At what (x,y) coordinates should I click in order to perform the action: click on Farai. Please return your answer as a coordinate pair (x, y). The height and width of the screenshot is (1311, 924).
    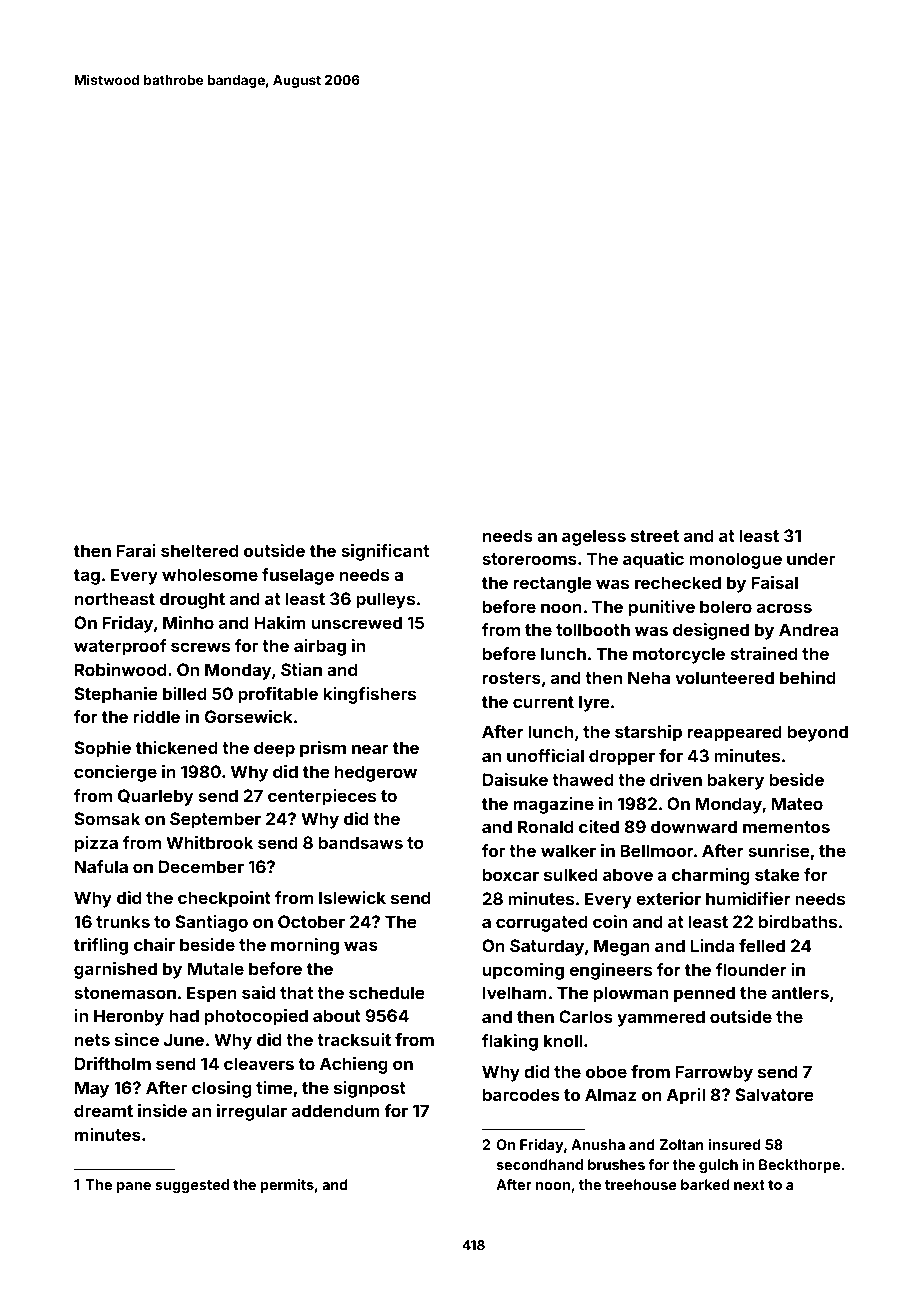
    Looking at the image, I should click on (136, 550).
